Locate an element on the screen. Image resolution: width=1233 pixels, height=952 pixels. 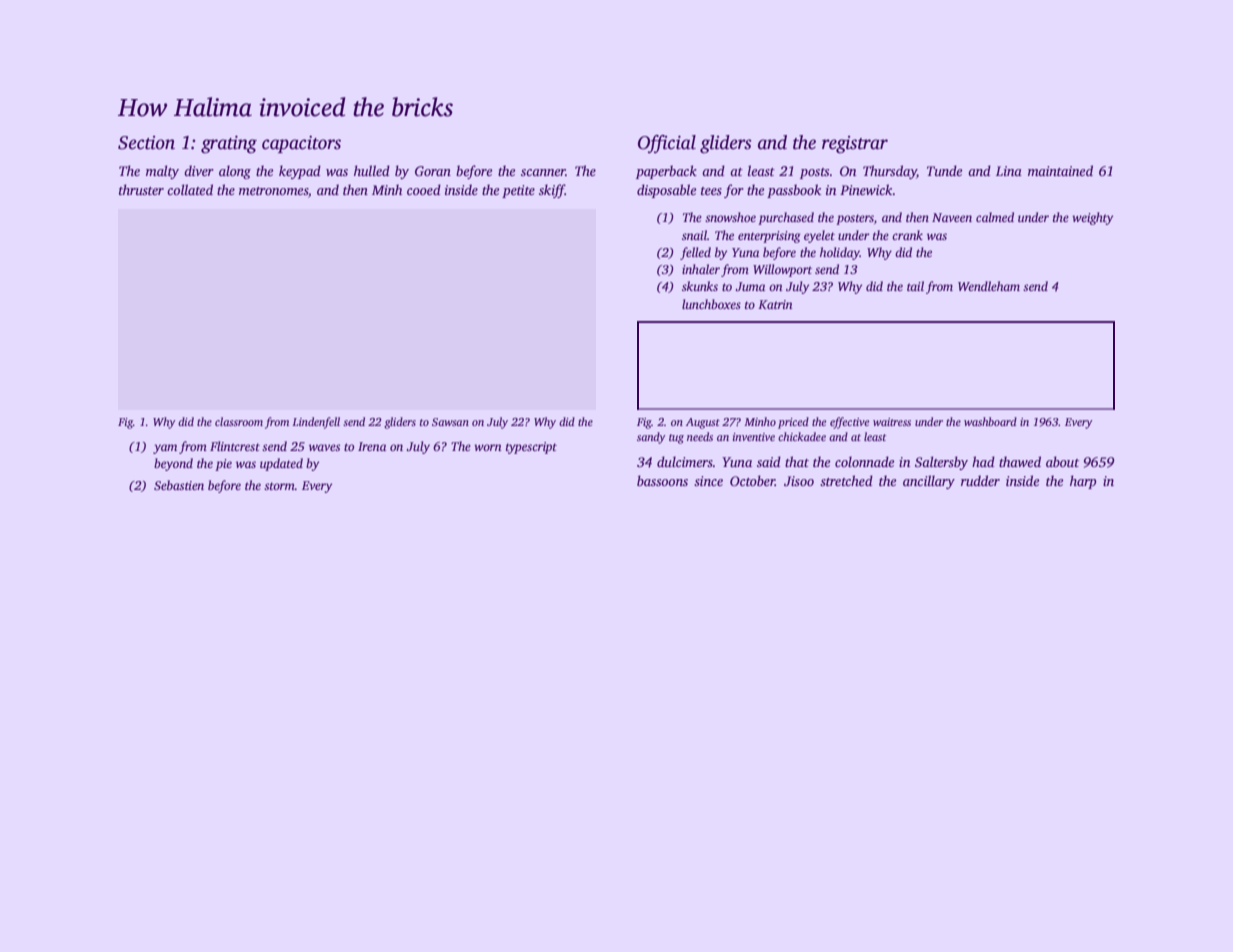
weighty is located at coordinates (1092, 218).
